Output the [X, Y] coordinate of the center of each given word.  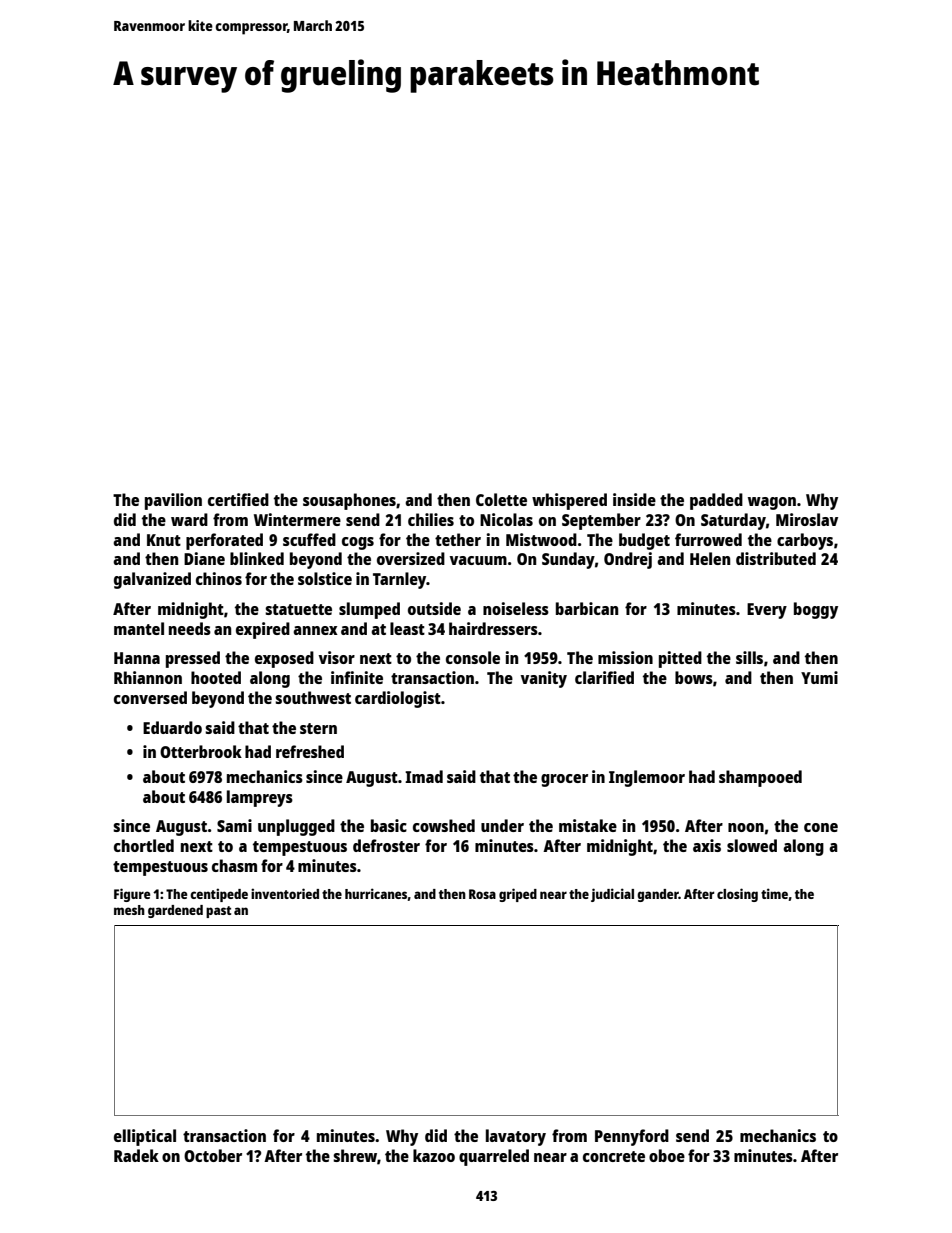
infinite [357, 677]
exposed [284, 659]
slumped [369, 610]
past [218, 912]
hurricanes [376, 893]
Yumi [819, 677]
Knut [164, 540]
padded [716, 501]
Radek [136, 1155]
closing [737, 895]
